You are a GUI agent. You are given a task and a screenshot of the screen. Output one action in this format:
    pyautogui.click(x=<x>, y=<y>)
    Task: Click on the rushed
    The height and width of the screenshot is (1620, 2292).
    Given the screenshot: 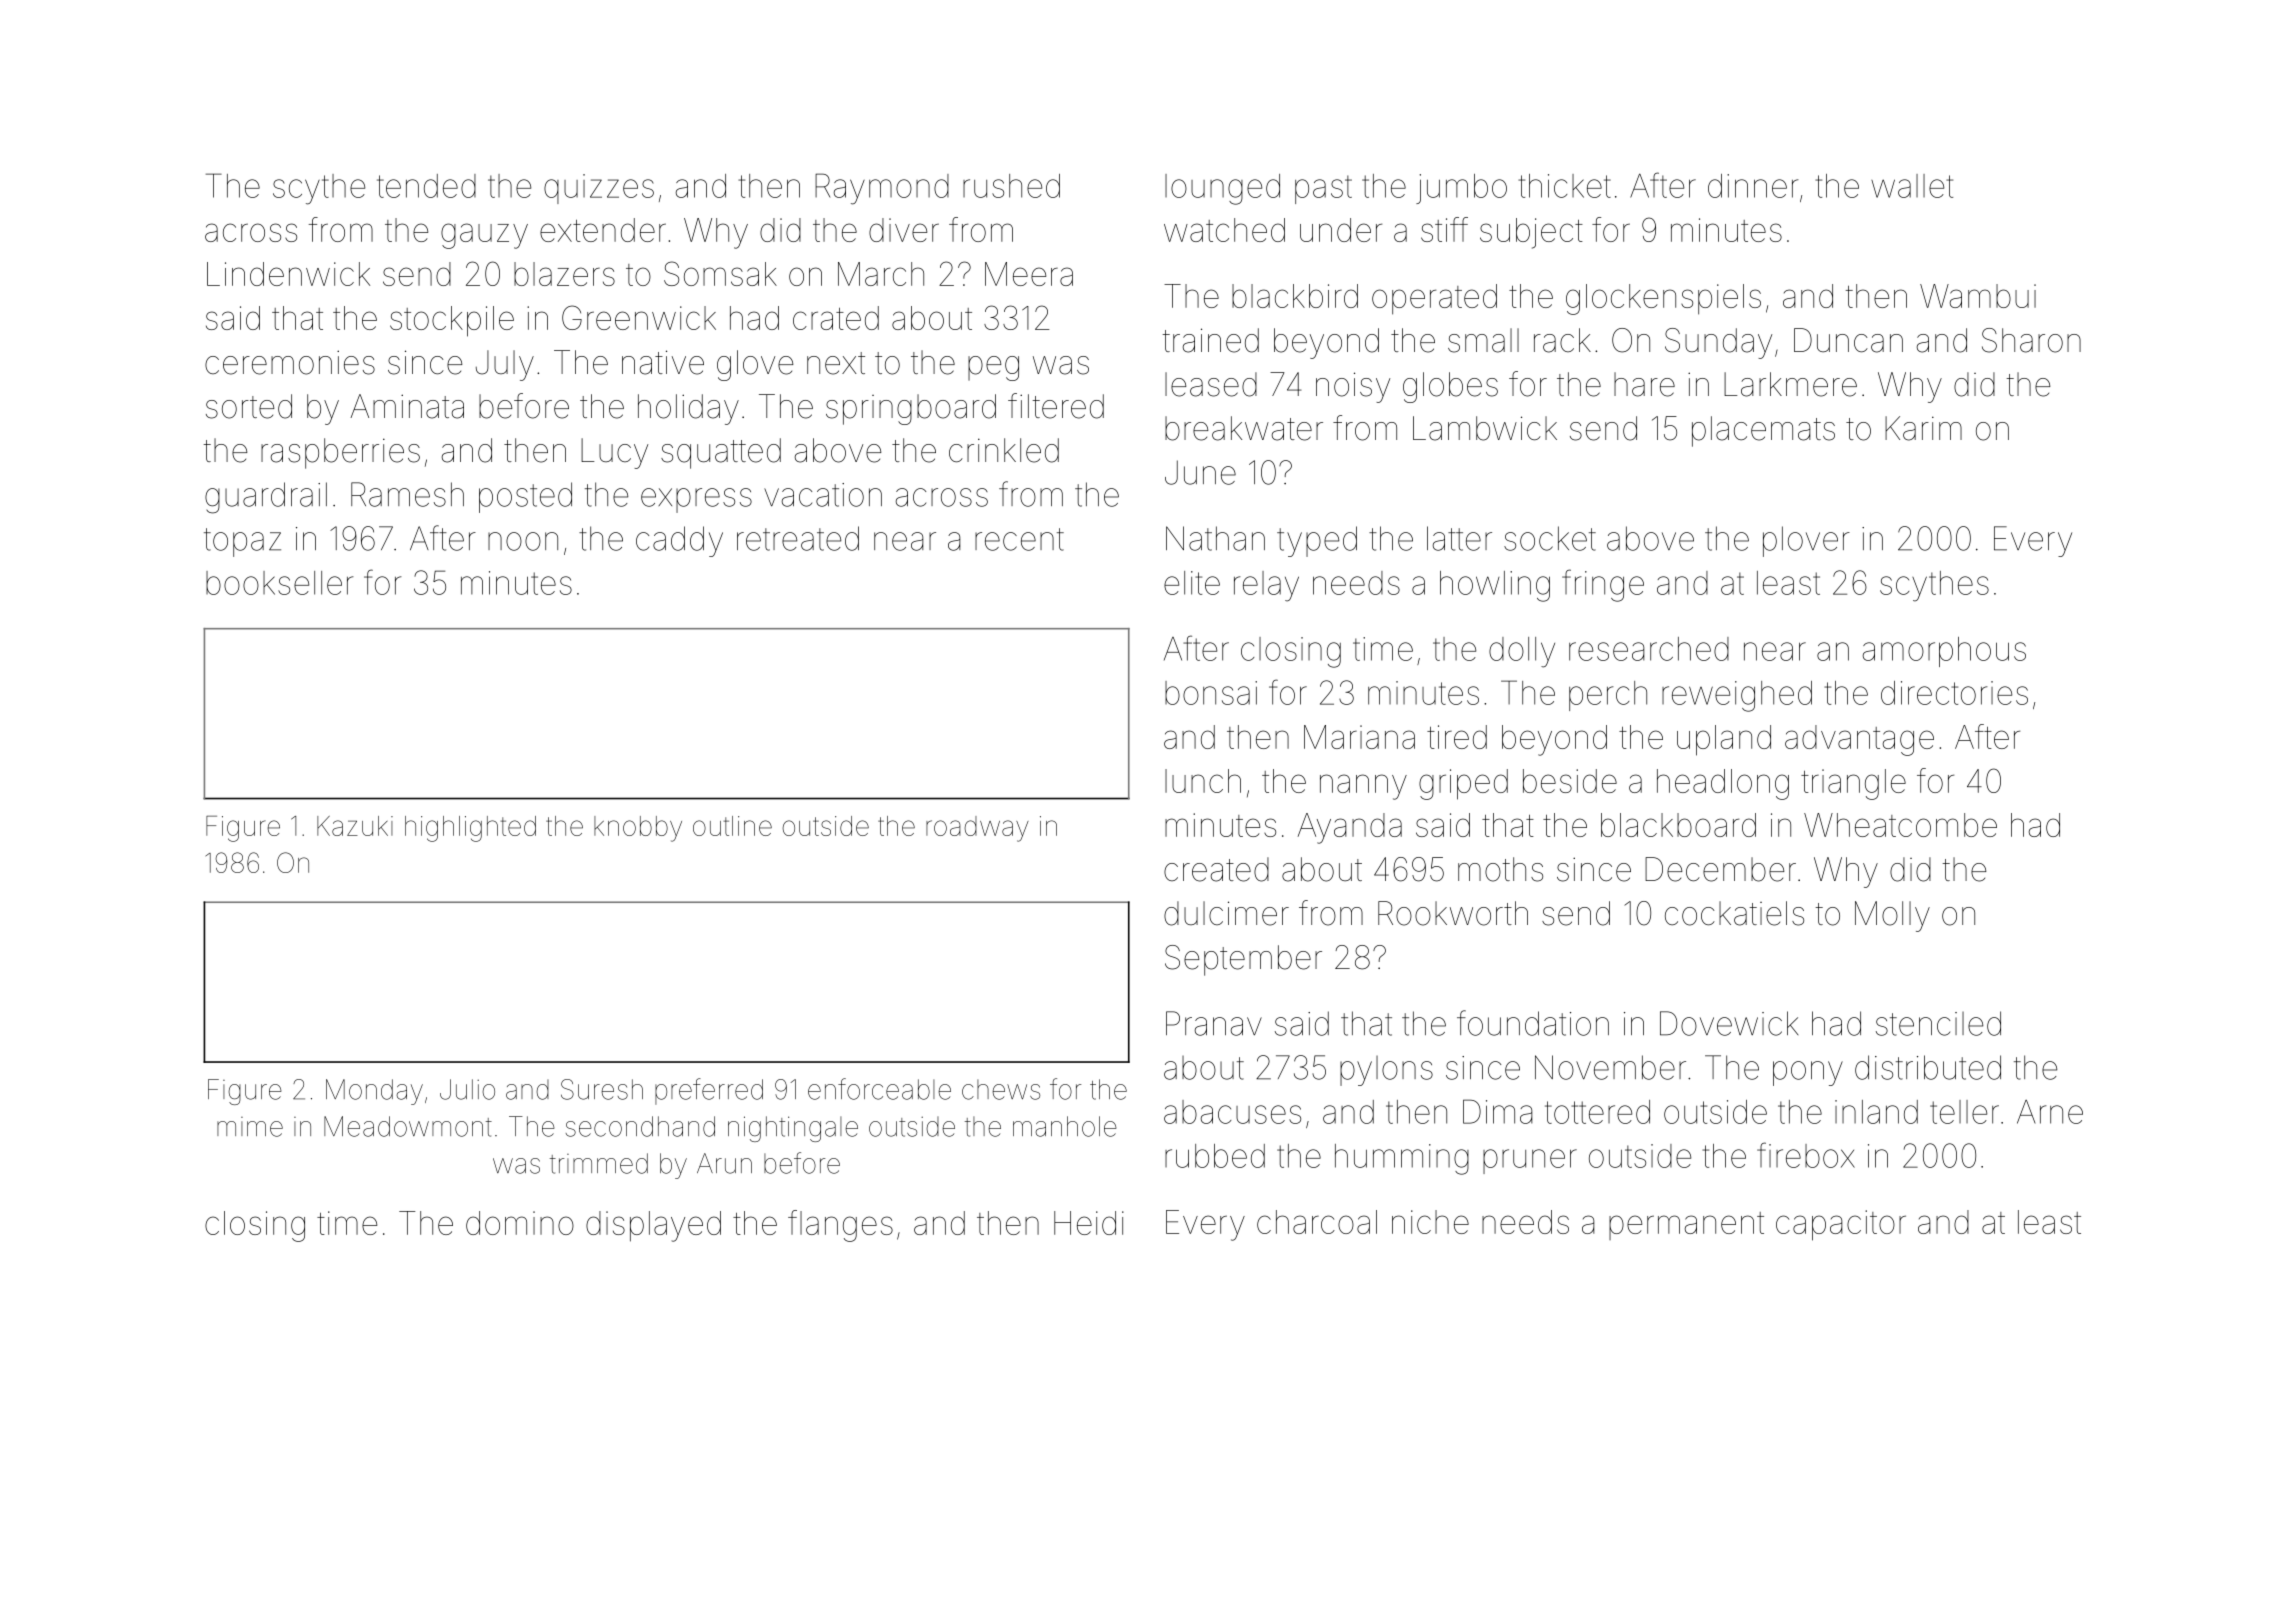 What is the action you would take?
    pyautogui.click(x=1011, y=186)
